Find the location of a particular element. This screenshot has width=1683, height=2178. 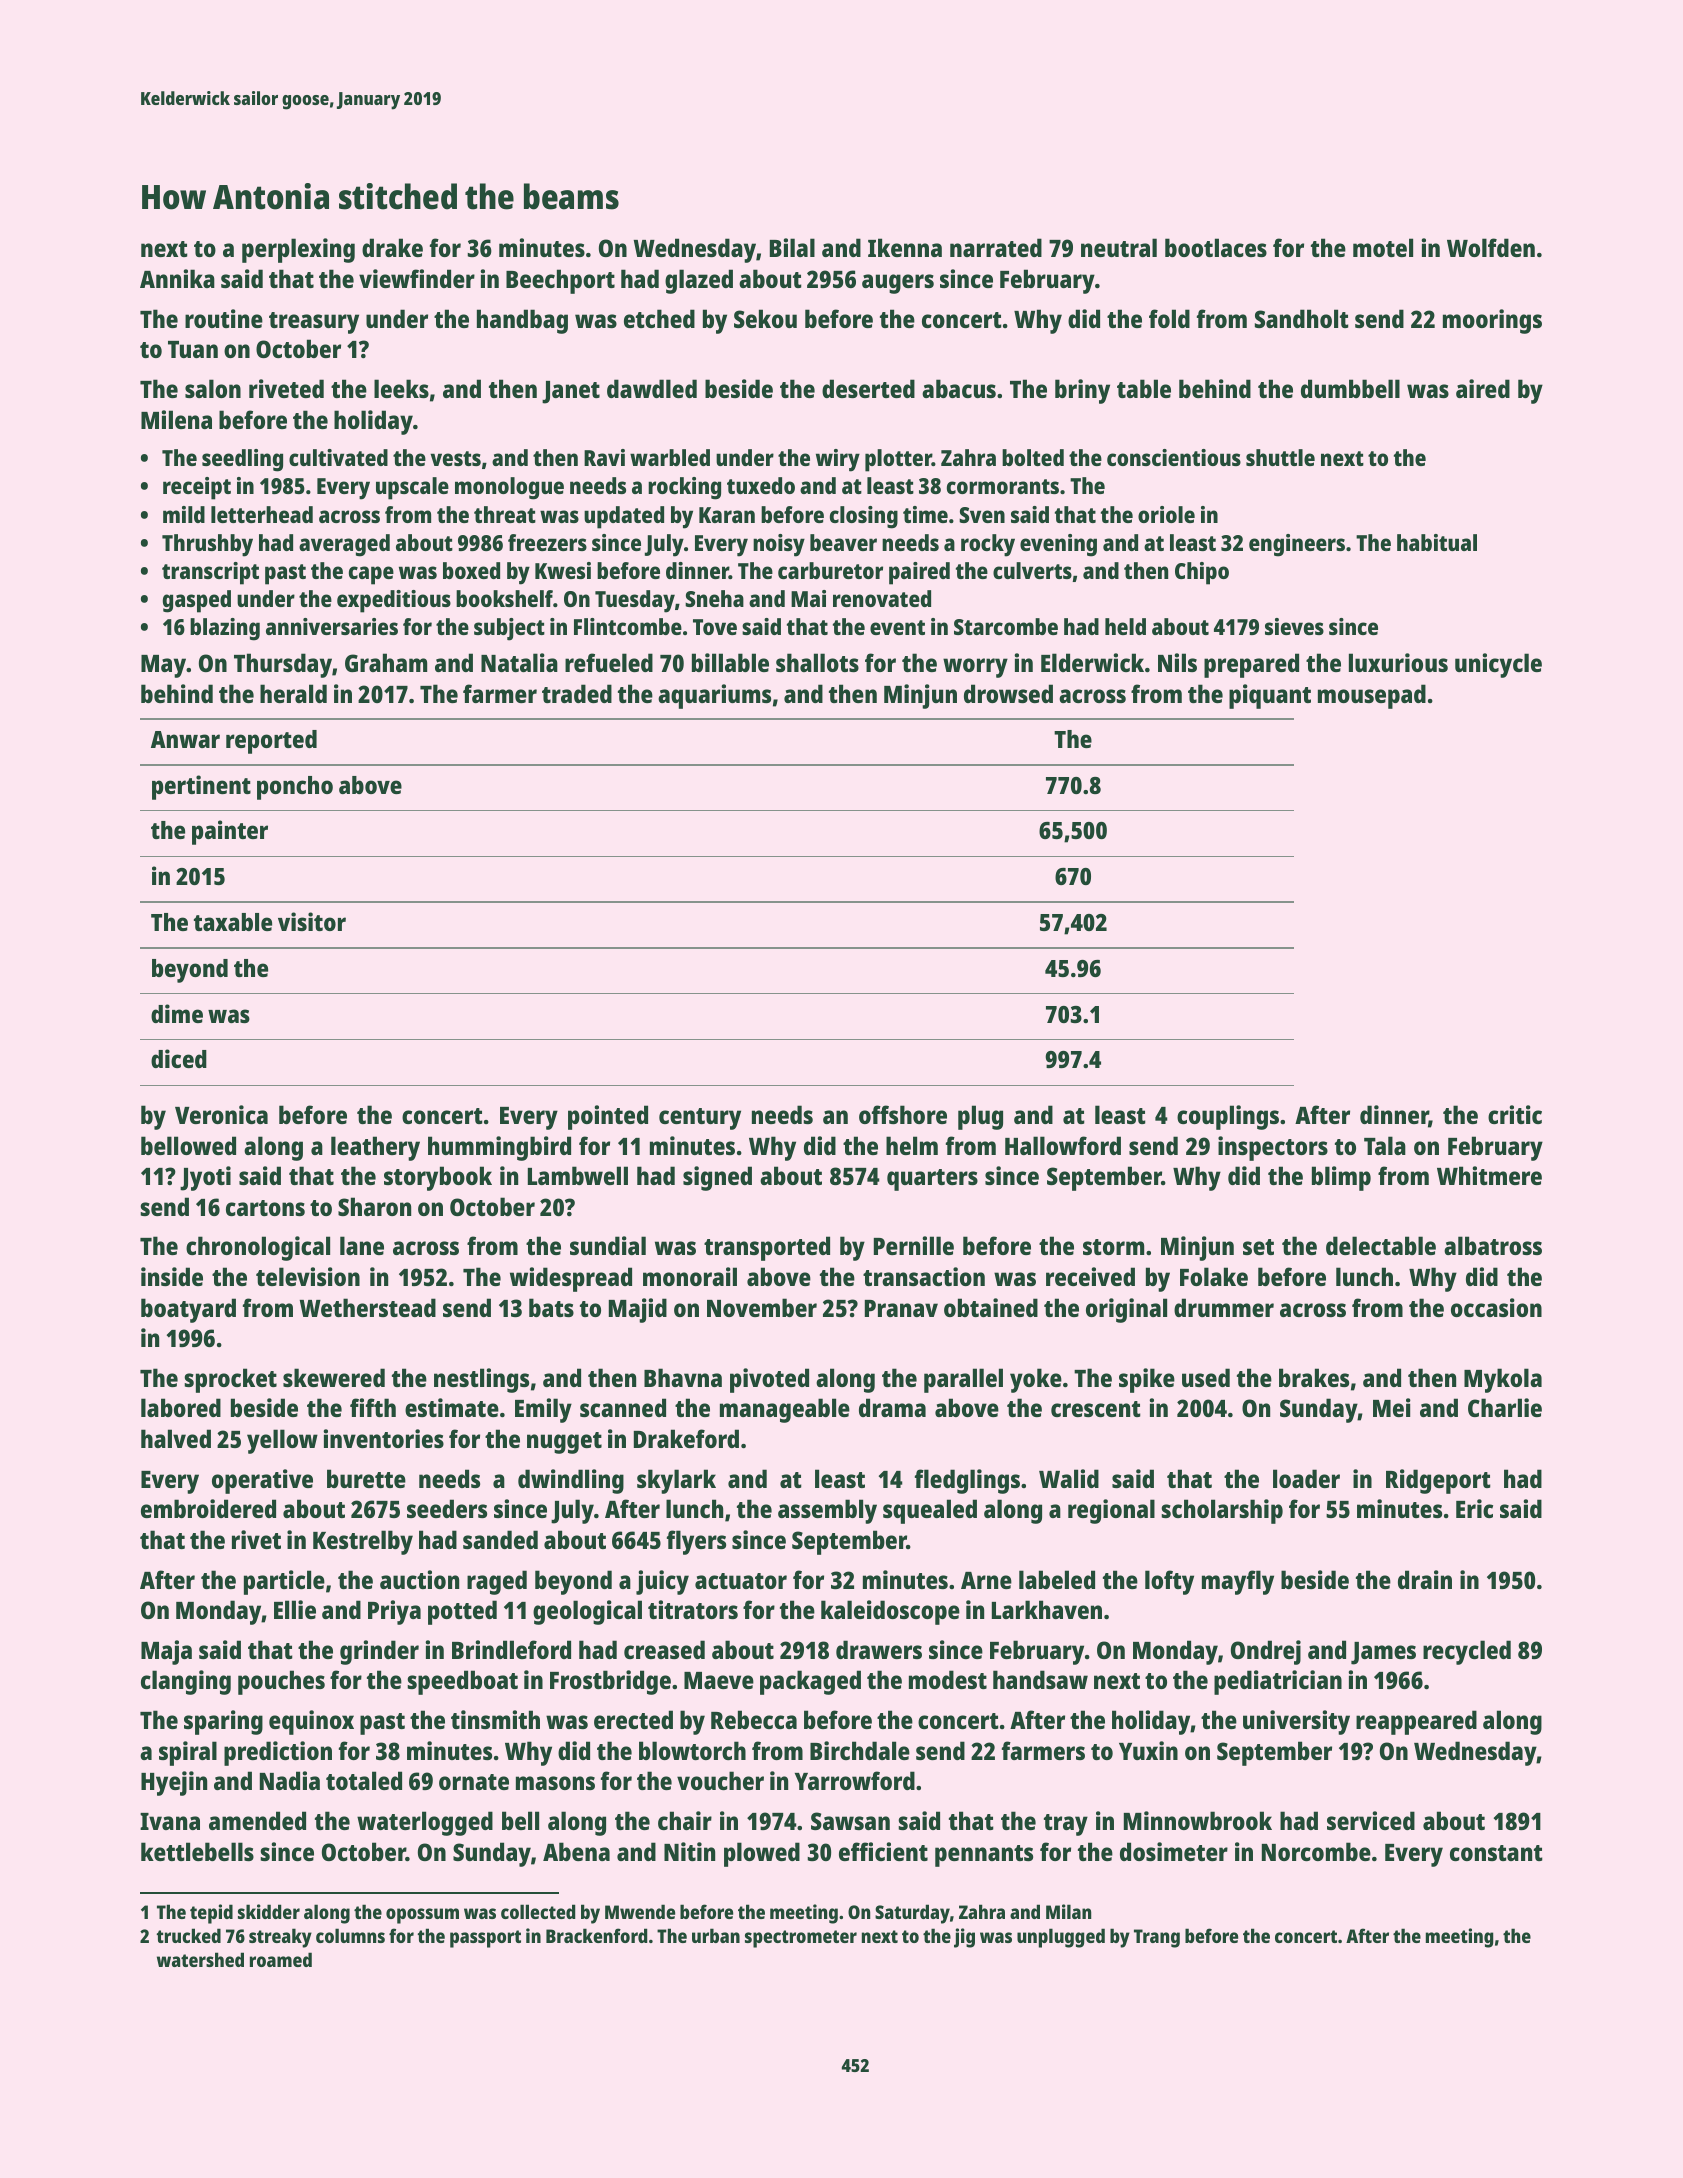

critic is located at coordinates (1515, 1114).
